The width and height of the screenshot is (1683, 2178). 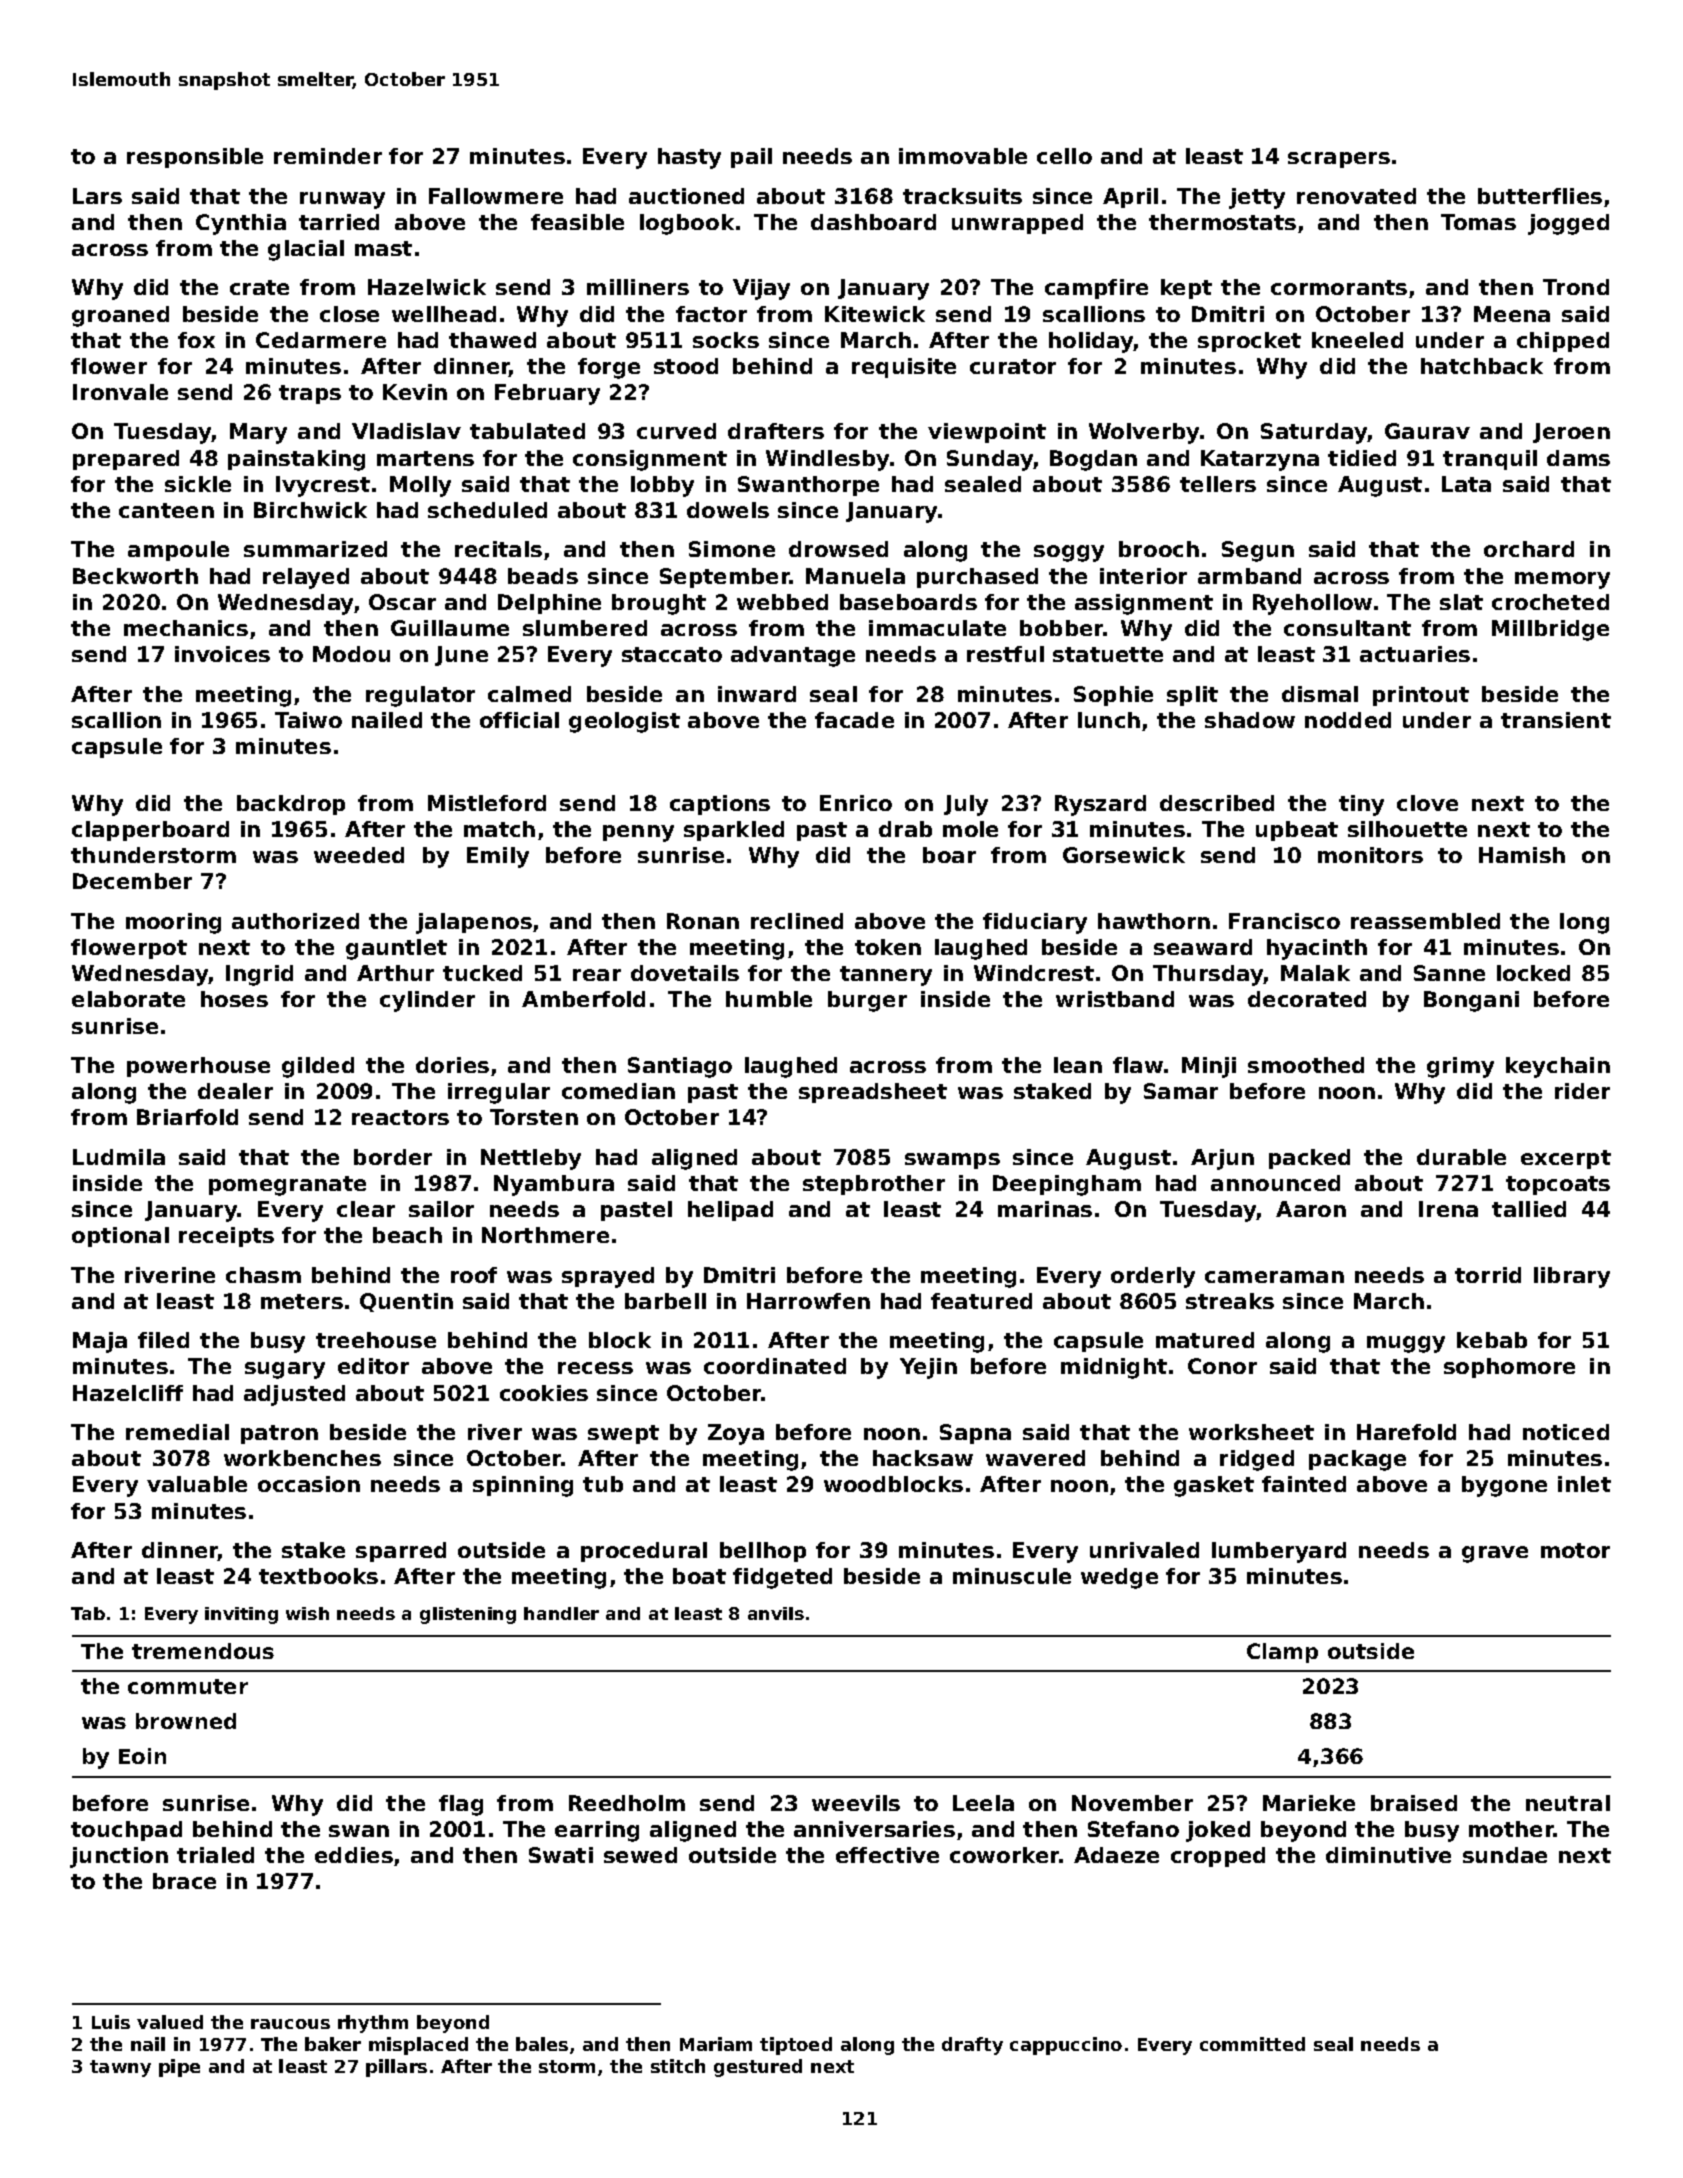 I want to click on valuable, so click(x=197, y=1484).
